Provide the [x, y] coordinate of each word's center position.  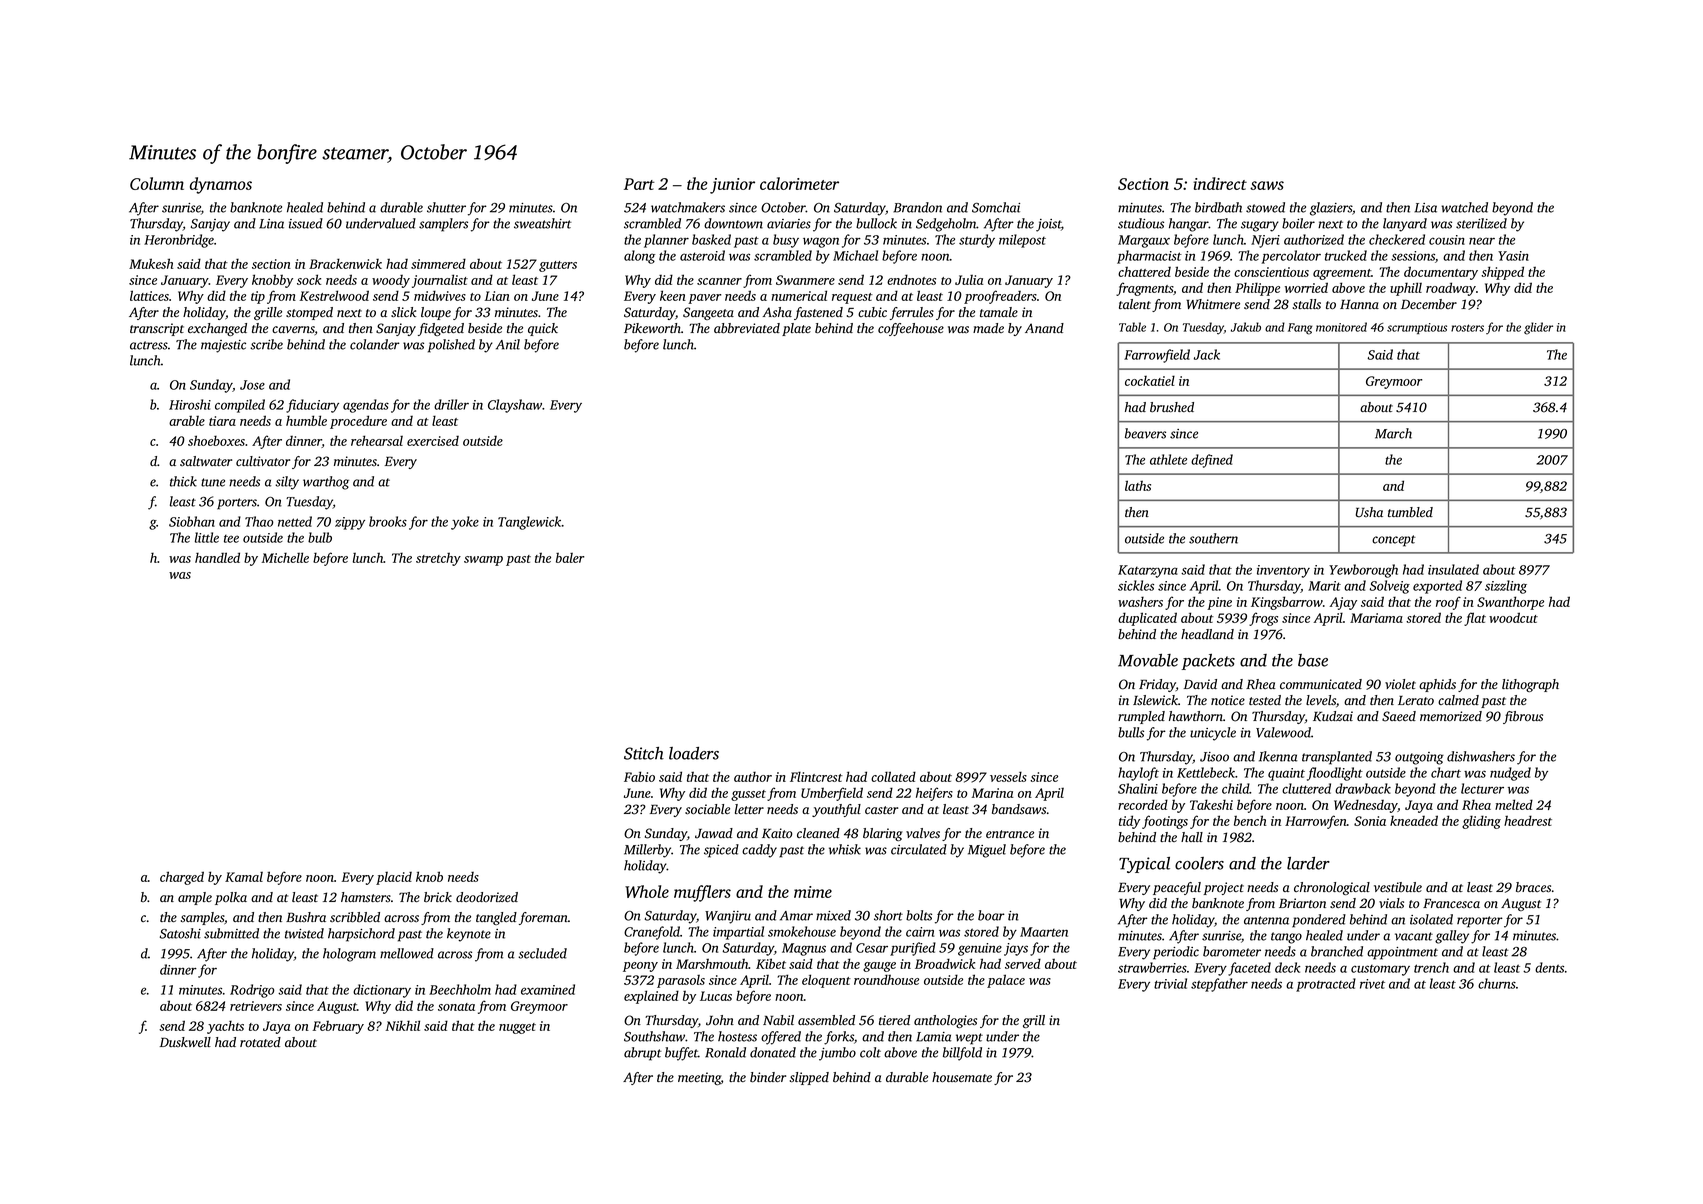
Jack [1207, 354]
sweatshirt [543, 223]
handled [217, 557]
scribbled [355, 917]
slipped [809, 1078]
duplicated [1147, 619]
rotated [260, 1042]
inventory [1283, 571]
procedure [358, 422]
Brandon [917, 207]
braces [1533, 887]
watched [1464, 207]
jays [1016, 949]
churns [1497, 983]
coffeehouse [911, 329]
